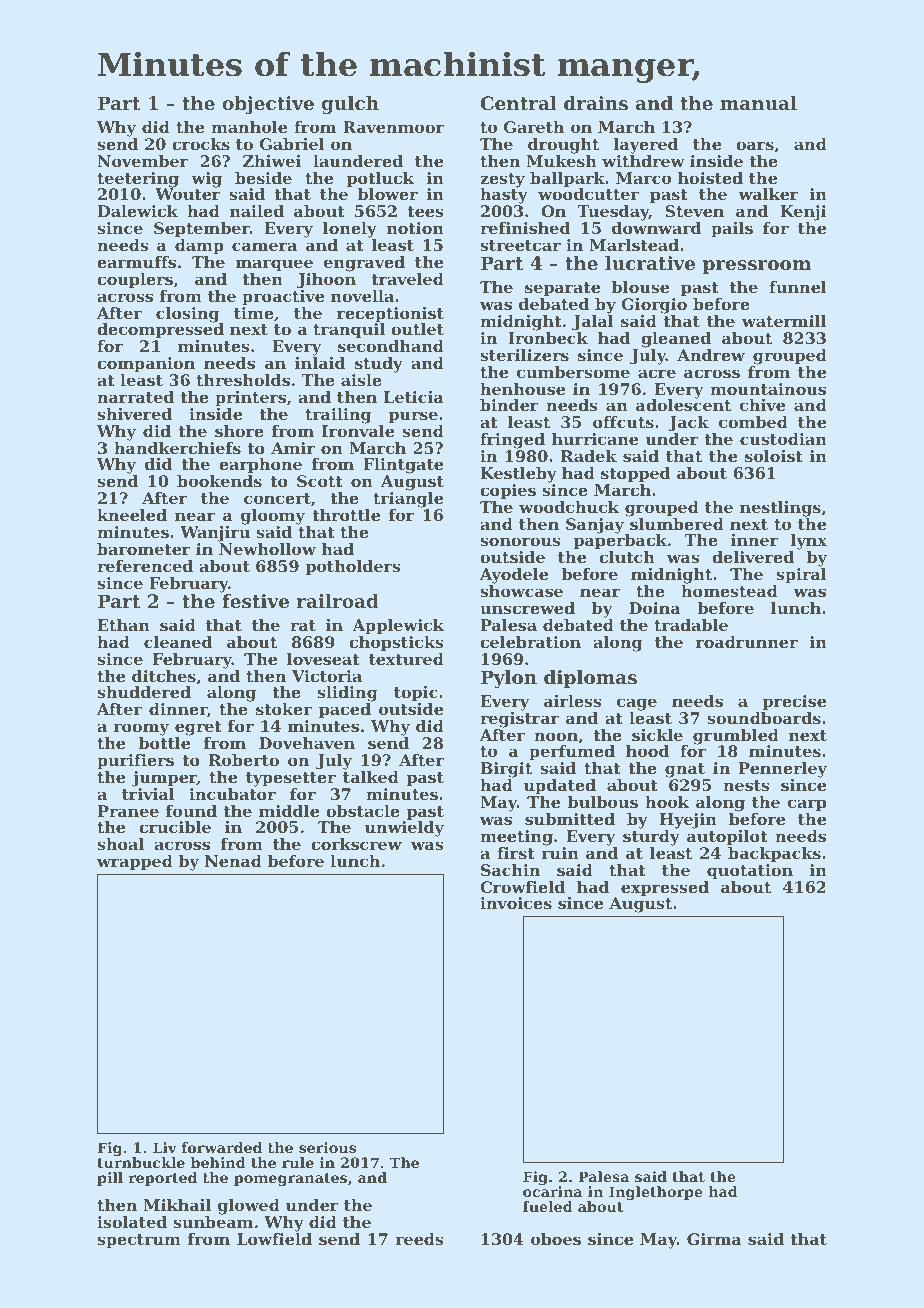  I want to click on companion, so click(146, 365).
